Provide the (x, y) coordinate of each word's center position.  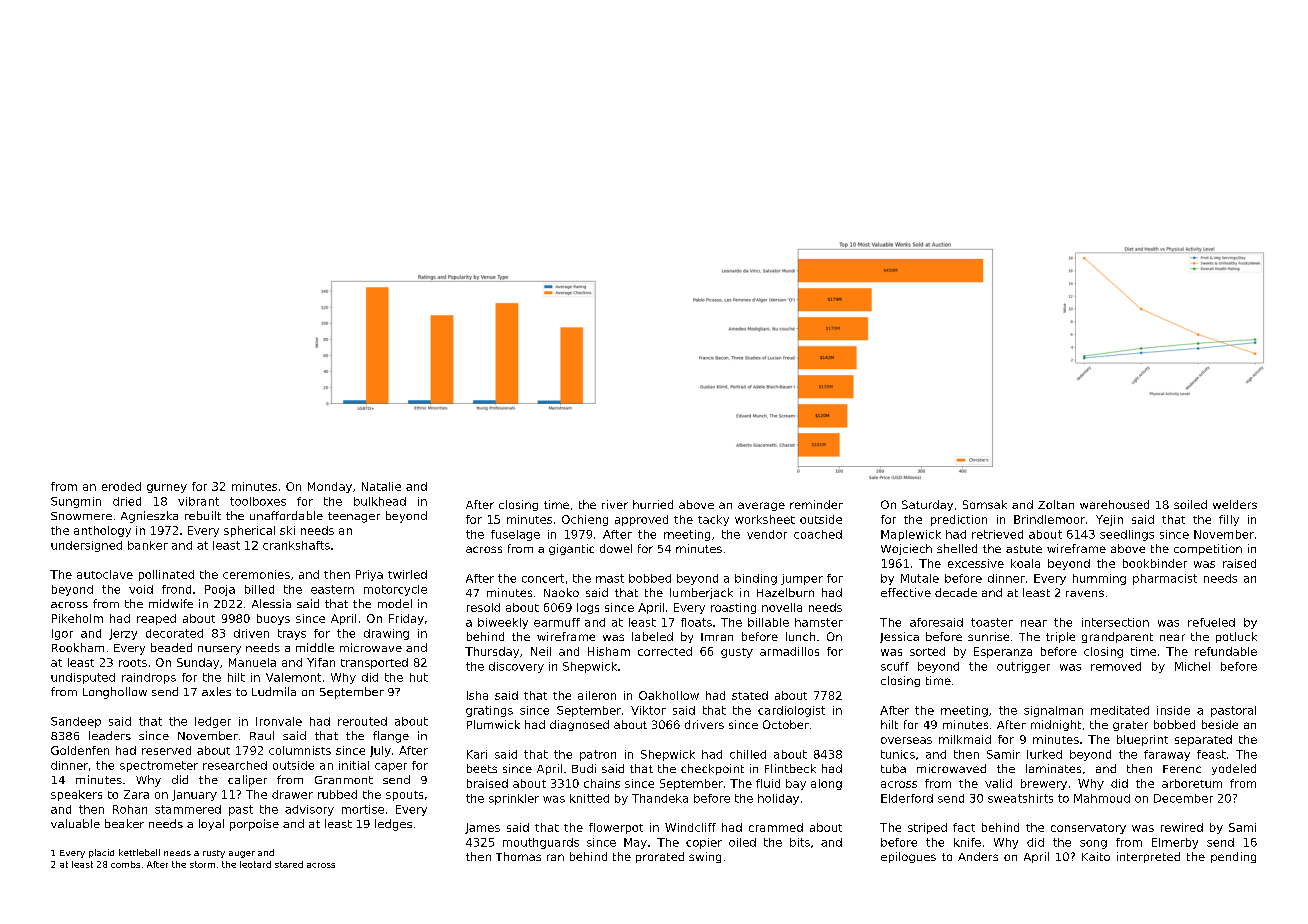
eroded (121, 486)
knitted (589, 798)
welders (1235, 504)
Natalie (381, 486)
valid (998, 783)
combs (125, 864)
